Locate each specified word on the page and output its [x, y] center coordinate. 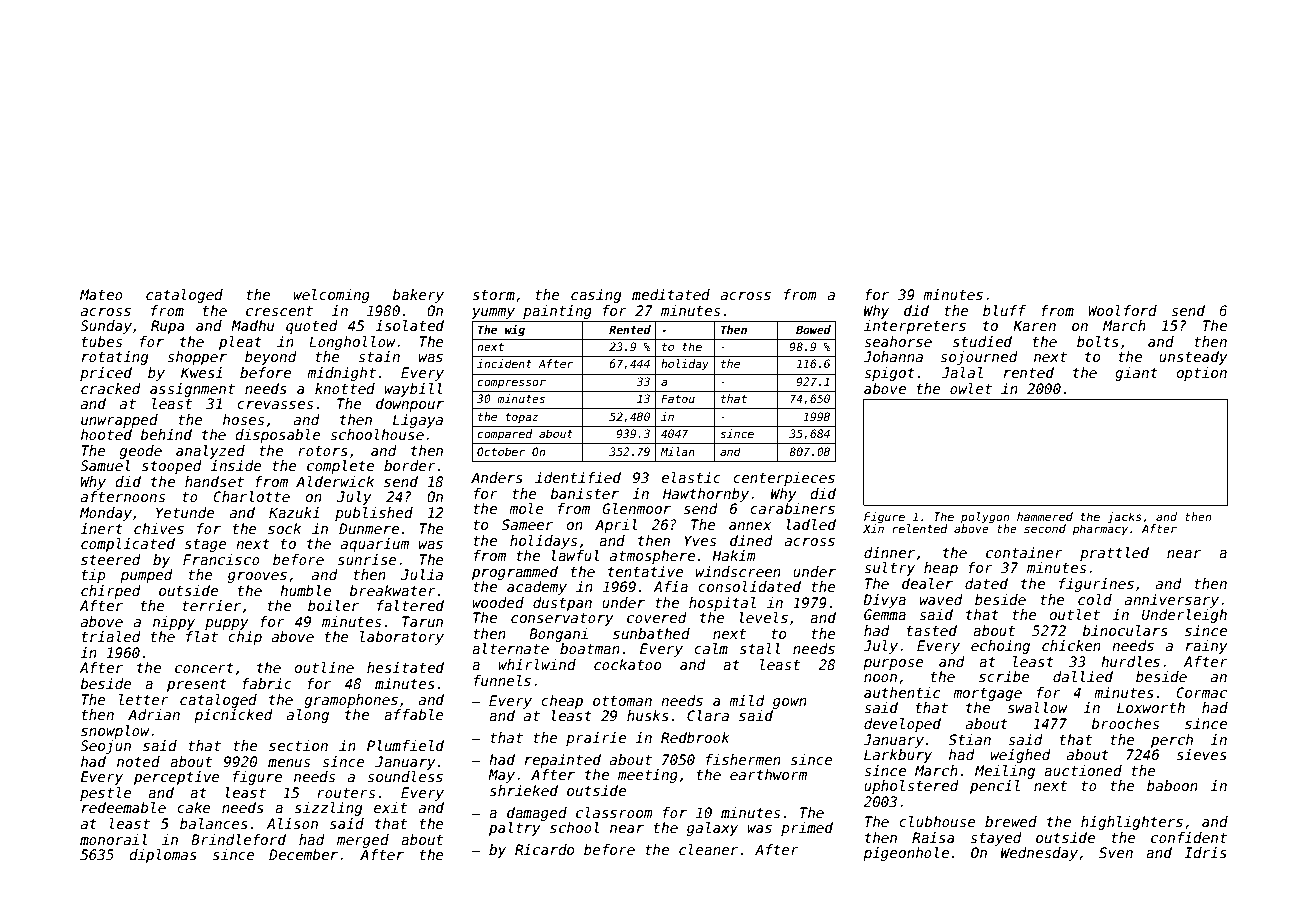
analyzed [210, 452]
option [1201, 374]
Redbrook [695, 737]
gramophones [351, 701]
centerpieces [784, 479]
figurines [1096, 585]
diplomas [163, 856]
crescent [279, 311]
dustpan [562, 604]
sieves [1202, 754]
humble [305, 590]
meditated [671, 294]
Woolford [1122, 310]
